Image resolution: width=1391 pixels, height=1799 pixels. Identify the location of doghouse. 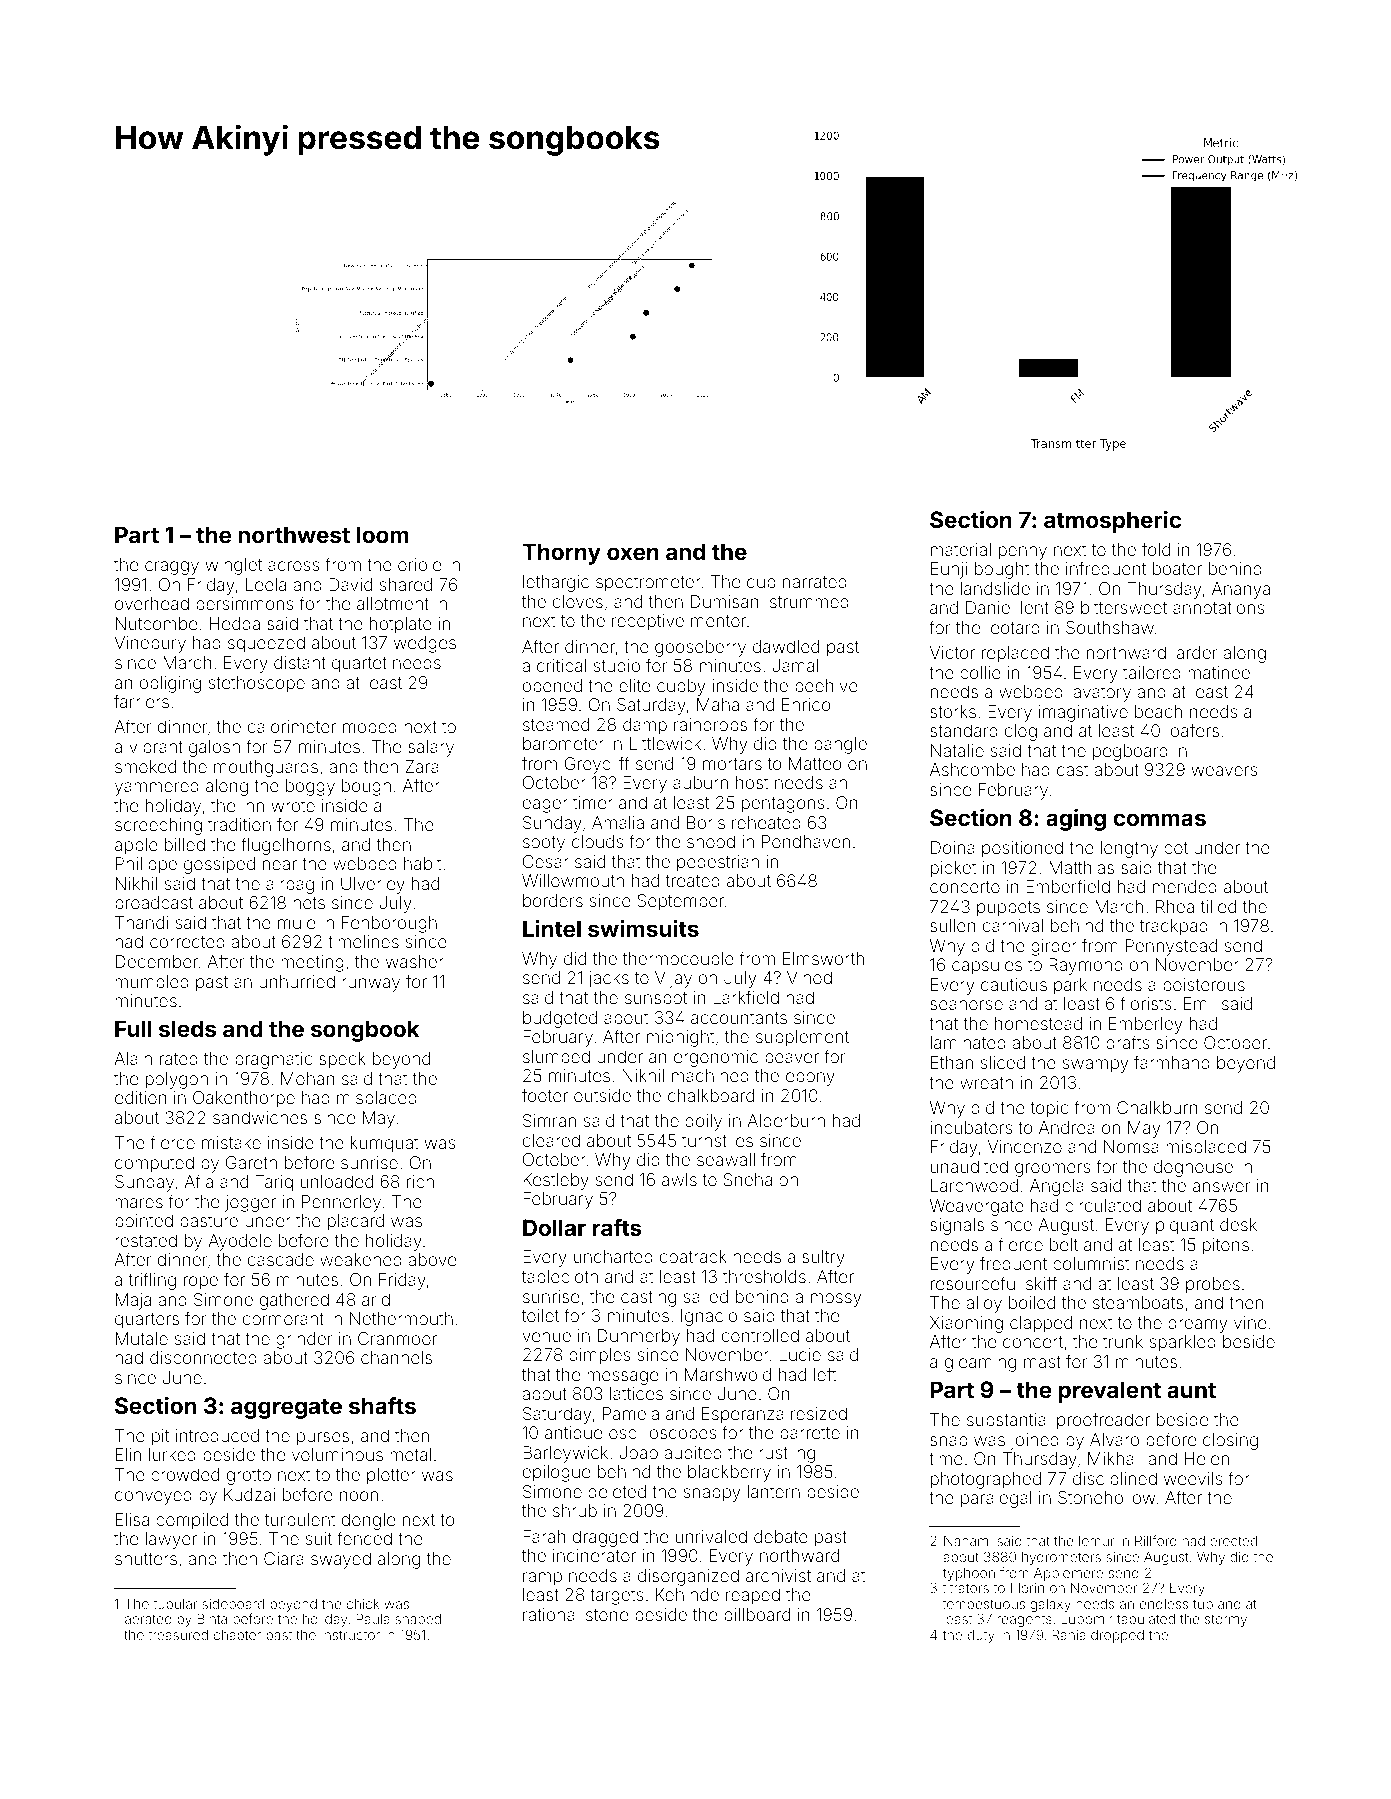
(1193, 1168).
